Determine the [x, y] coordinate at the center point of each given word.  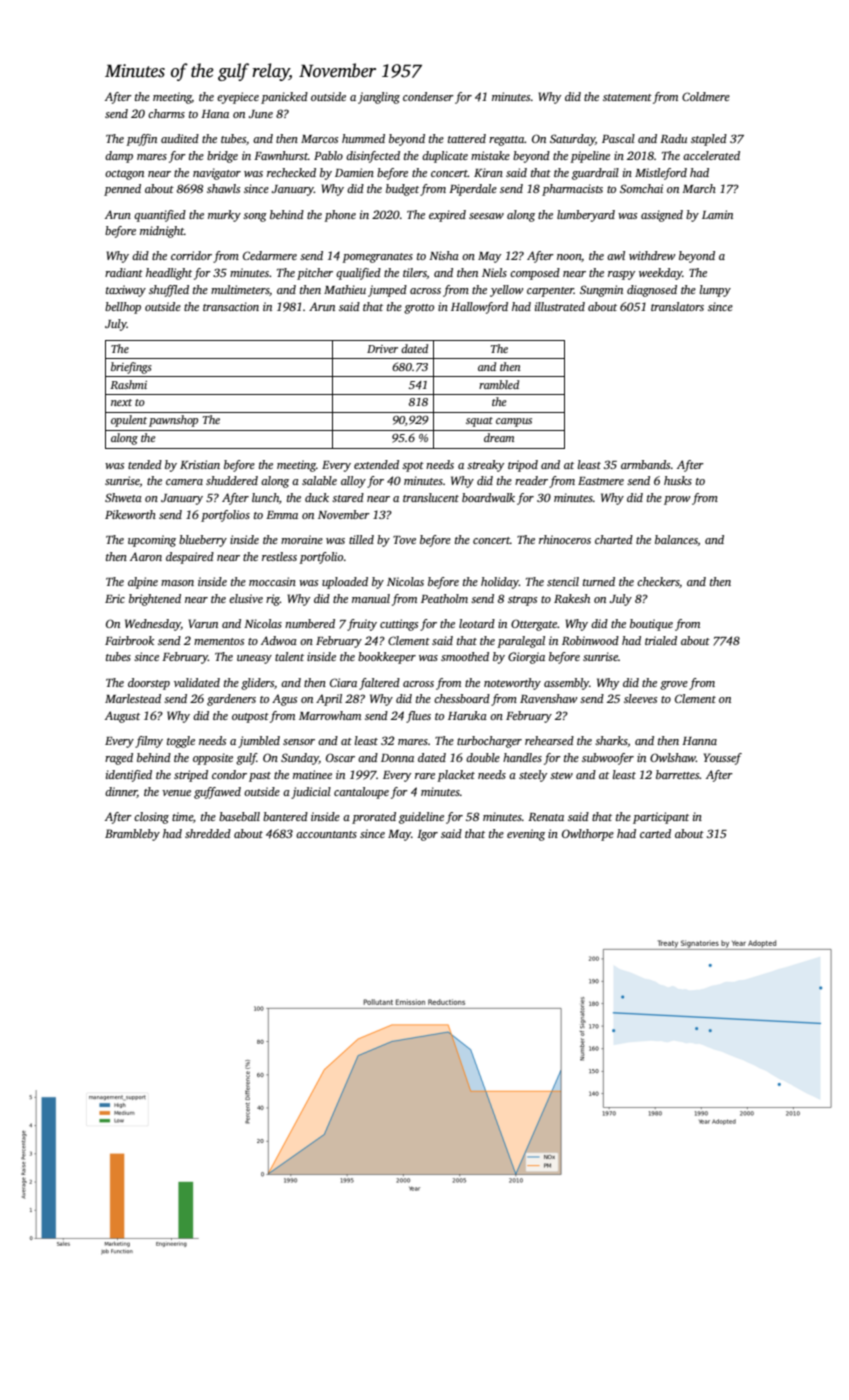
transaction [231, 306]
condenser [428, 96]
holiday [500, 583]
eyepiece [238, 98]
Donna [397, 758]
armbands [645, 464]
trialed [661, 640]
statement [627, 97]
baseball [239, 816]
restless [279, 556]
